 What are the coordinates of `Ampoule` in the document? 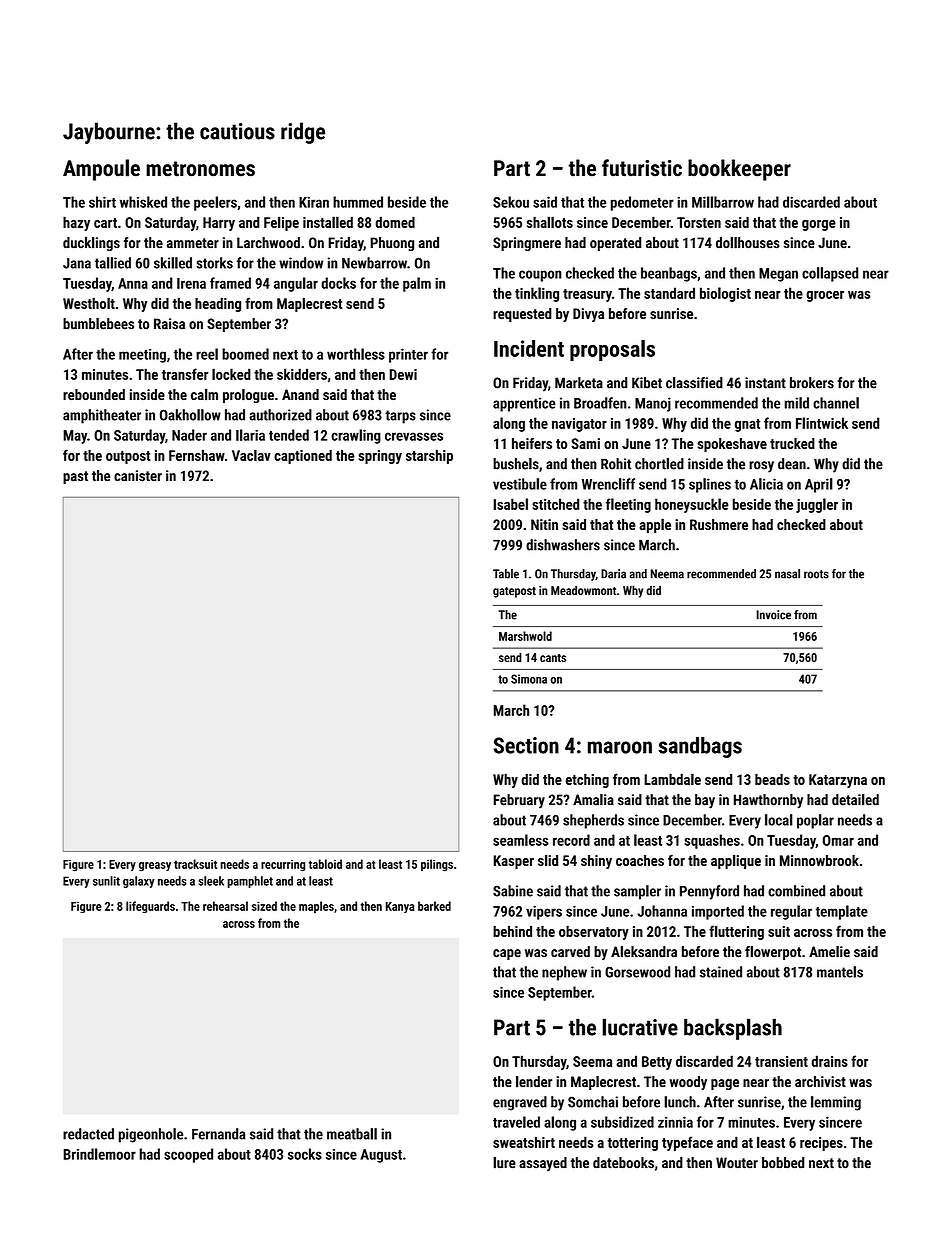 It's located at (101, 170).
